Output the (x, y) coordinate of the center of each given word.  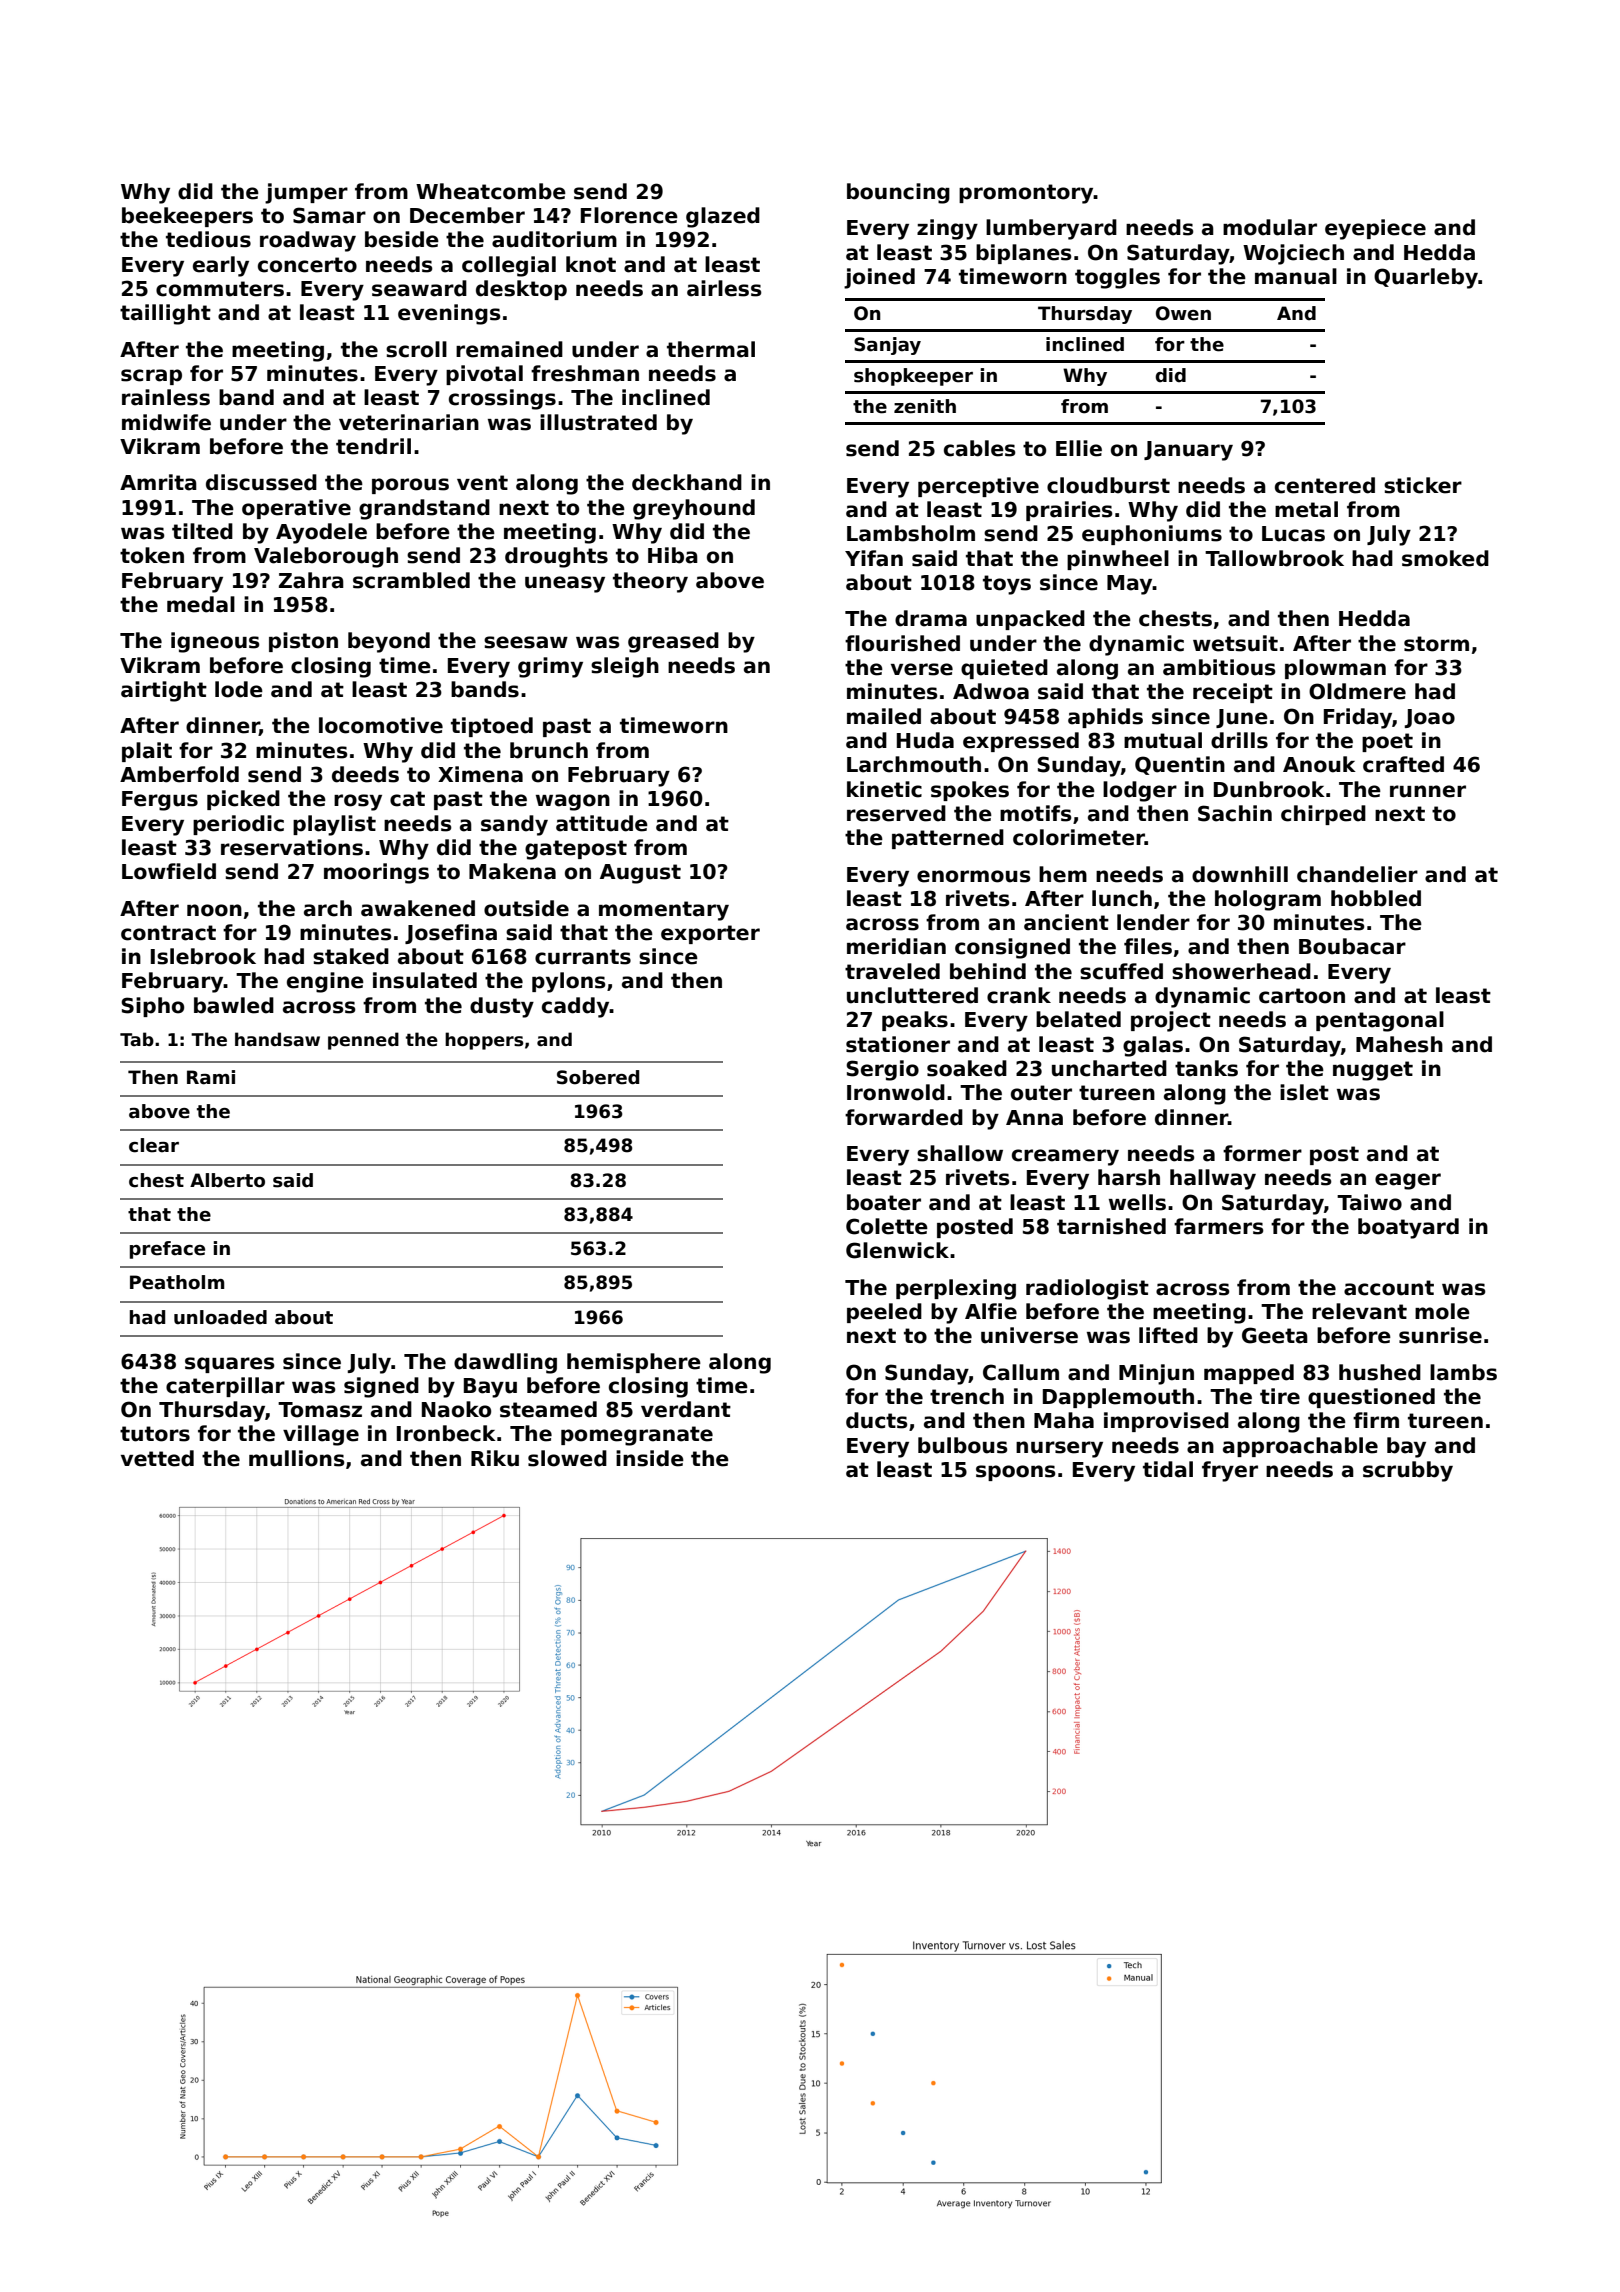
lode (239, 689)
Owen (1183, 313)
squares (230, 1365)
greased (673, 642)
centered (1325, 485)
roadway (308, 241)
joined (879, 278)
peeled (884, 1313)
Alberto (227, 1180)
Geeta (1275, 1335)
